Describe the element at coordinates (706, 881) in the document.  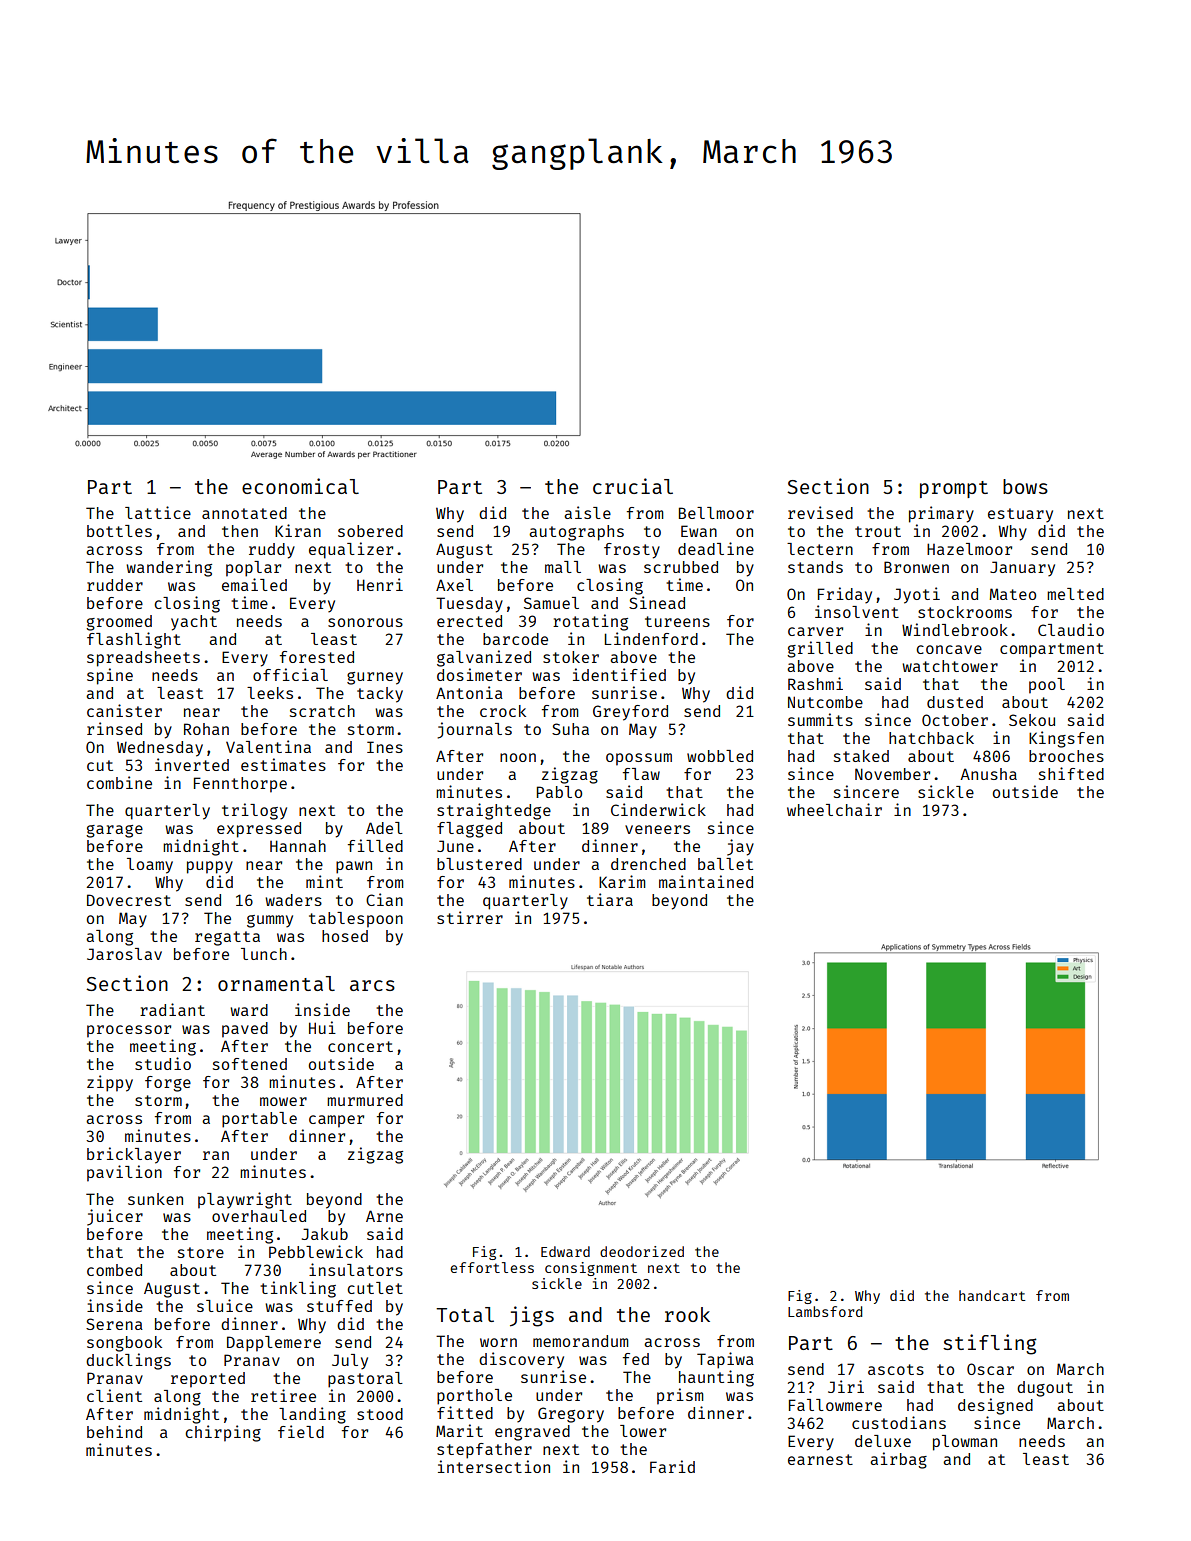
I see `maintained` at that location.
